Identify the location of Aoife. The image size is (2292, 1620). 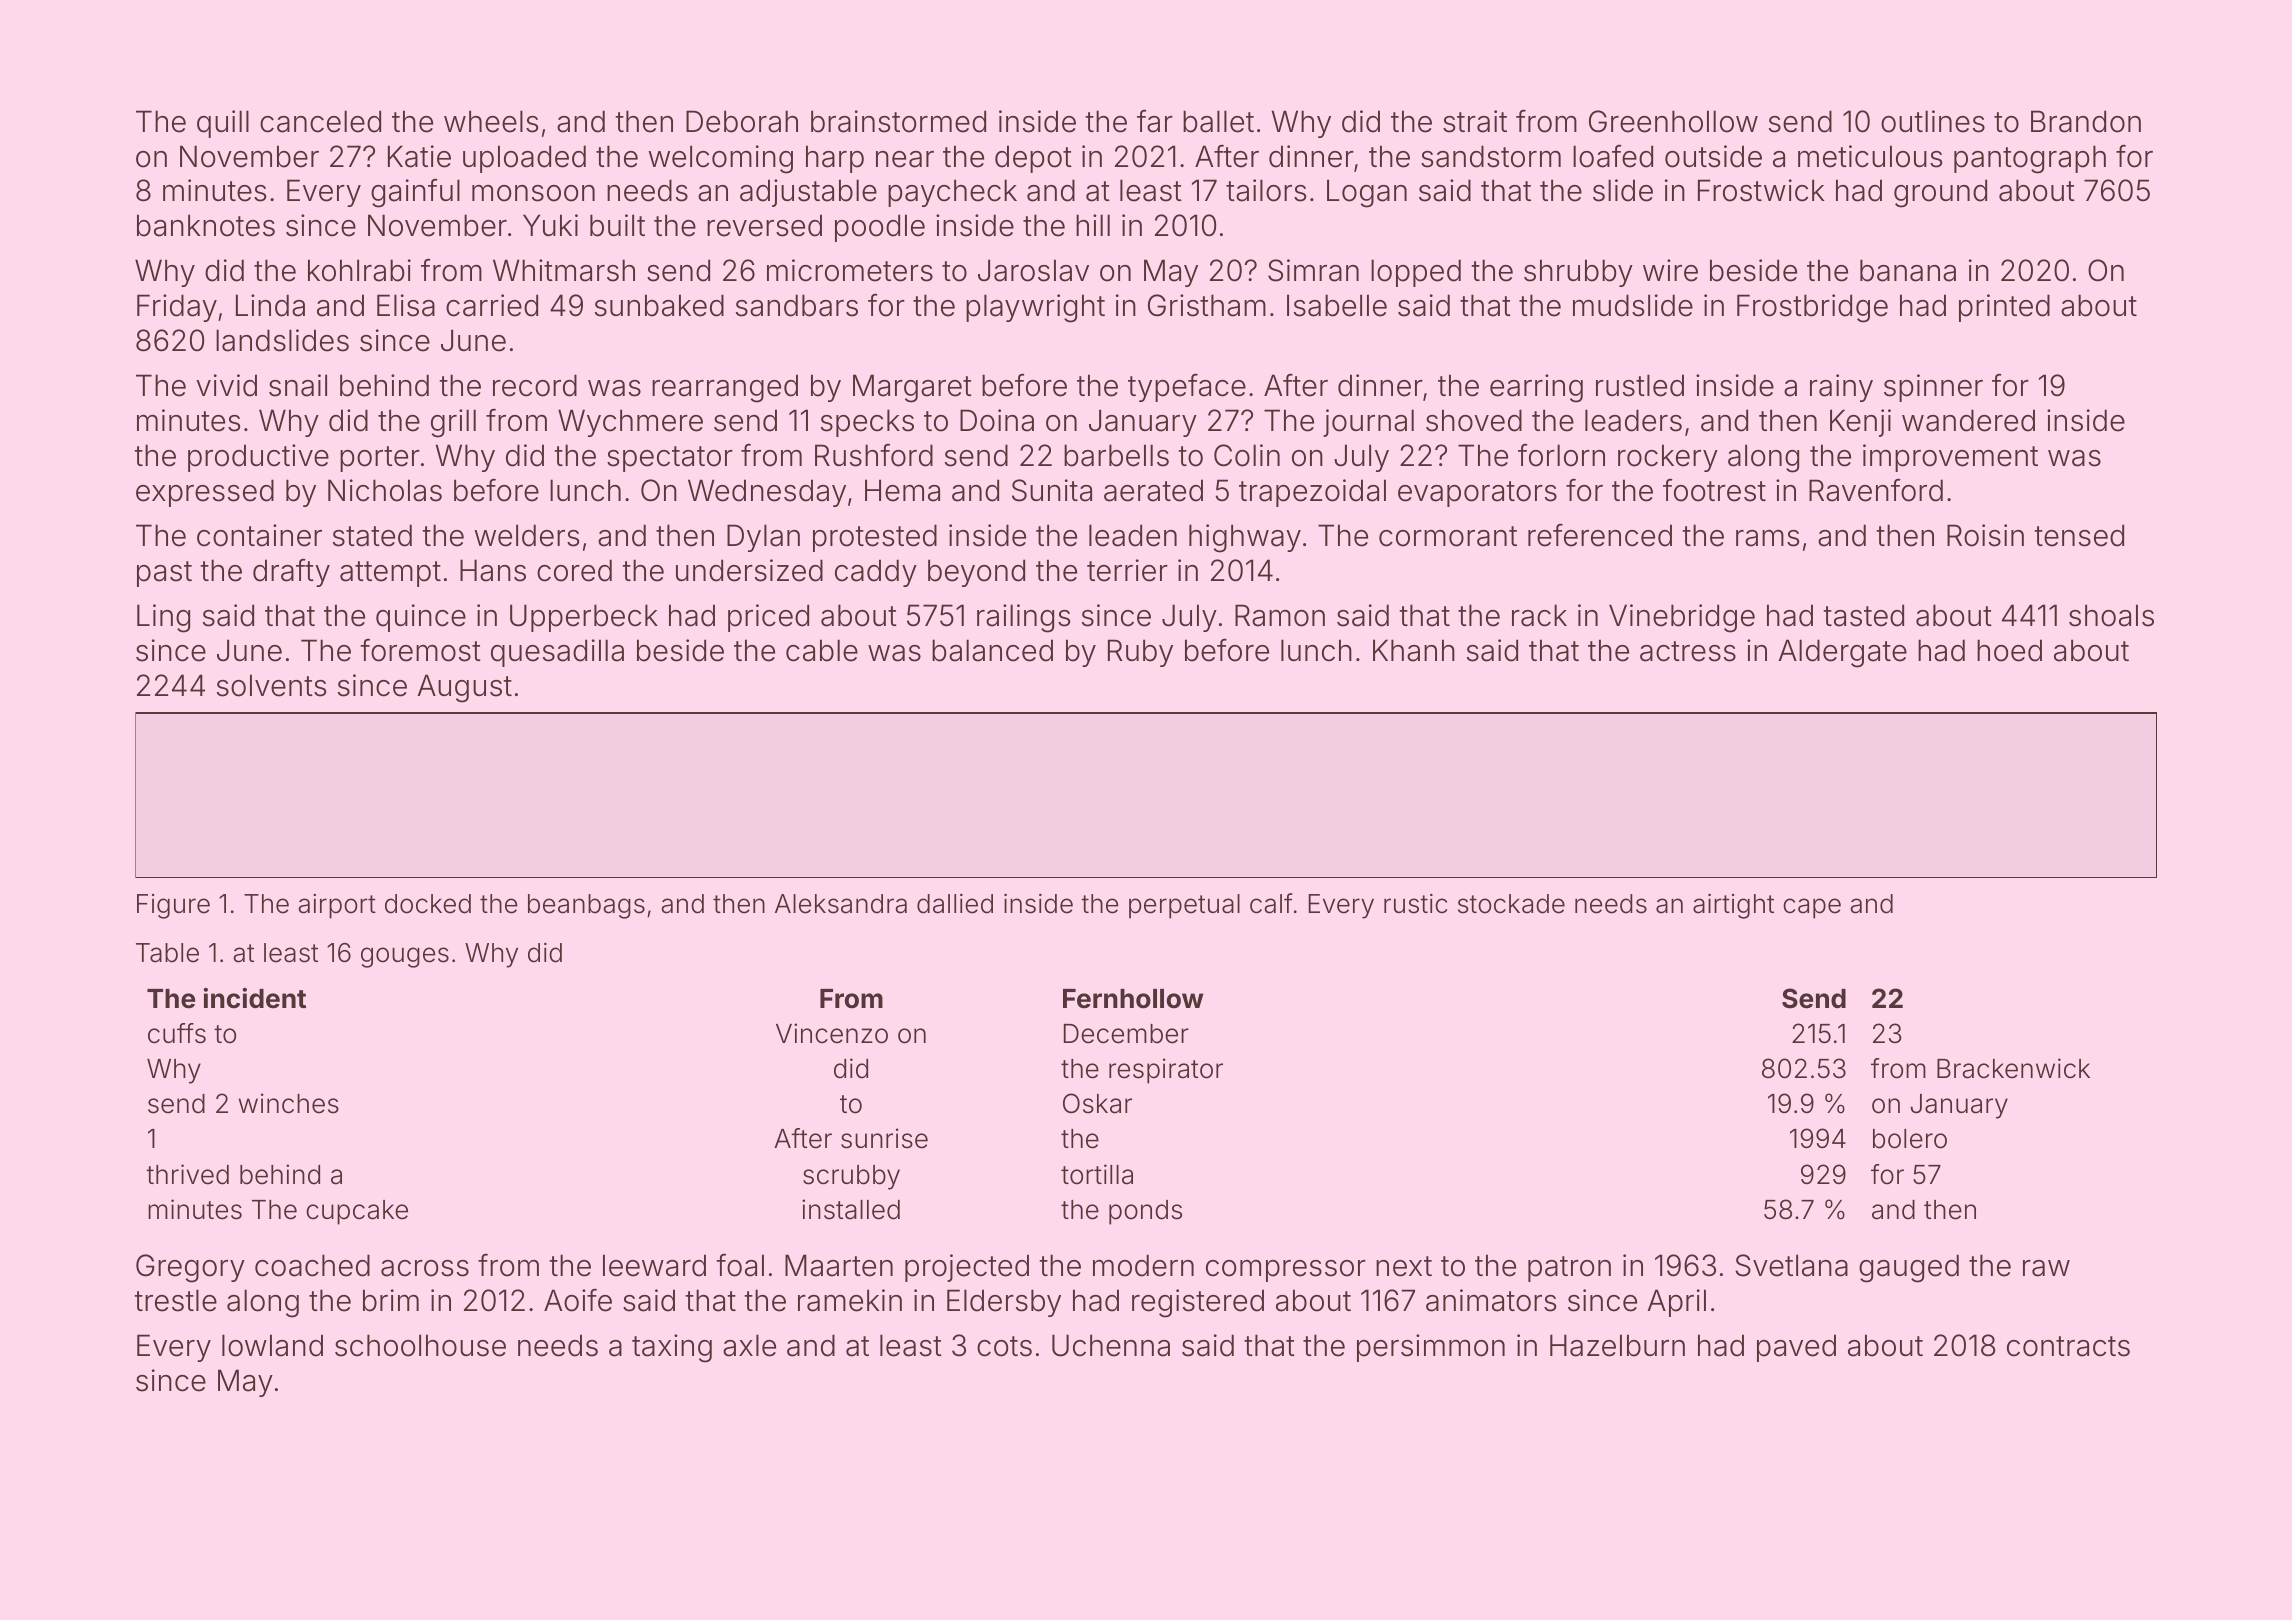
(578, 1300).
